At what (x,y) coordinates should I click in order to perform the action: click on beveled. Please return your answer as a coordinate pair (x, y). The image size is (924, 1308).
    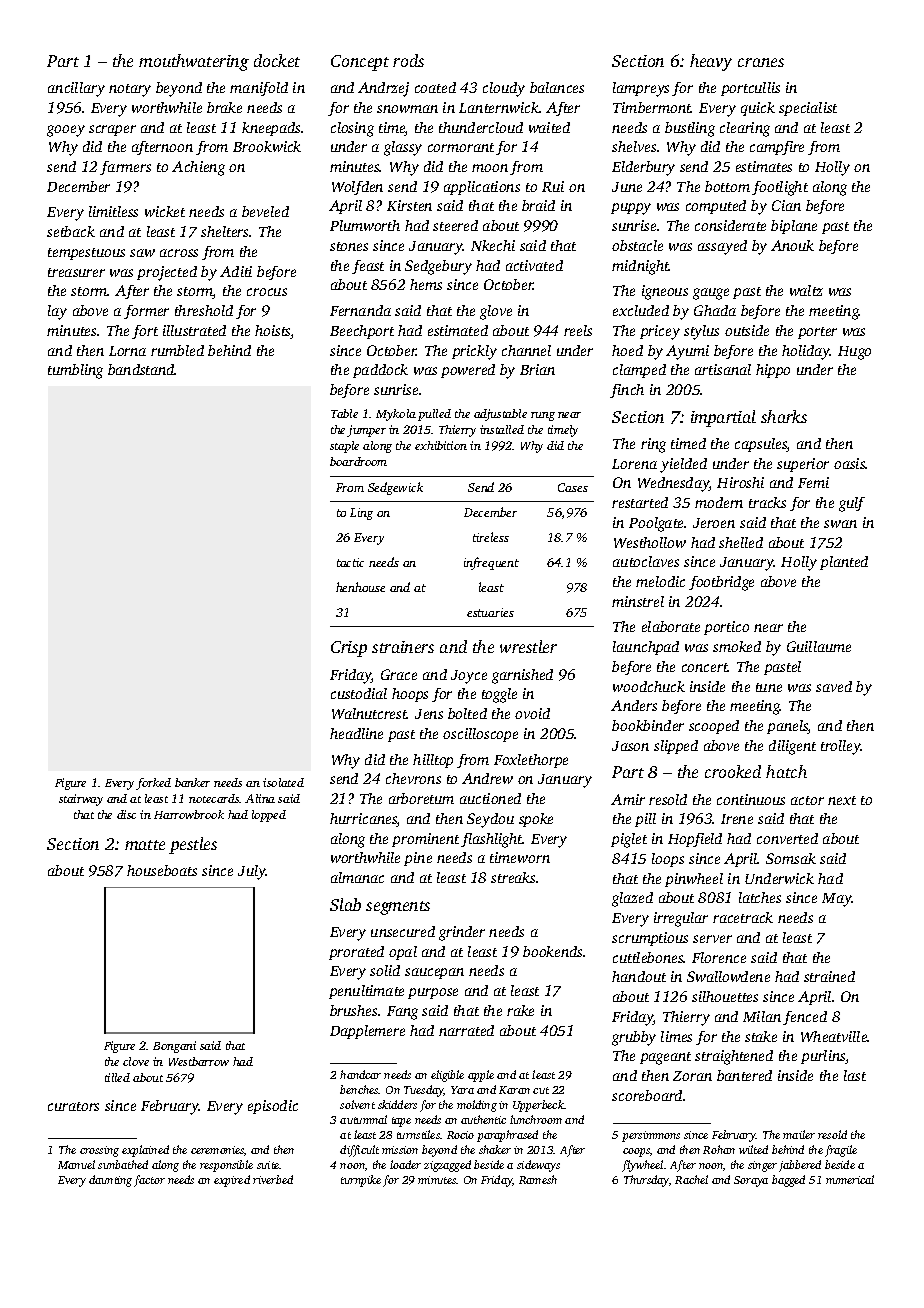
    Looking at the image, I should click on (265, 211).
